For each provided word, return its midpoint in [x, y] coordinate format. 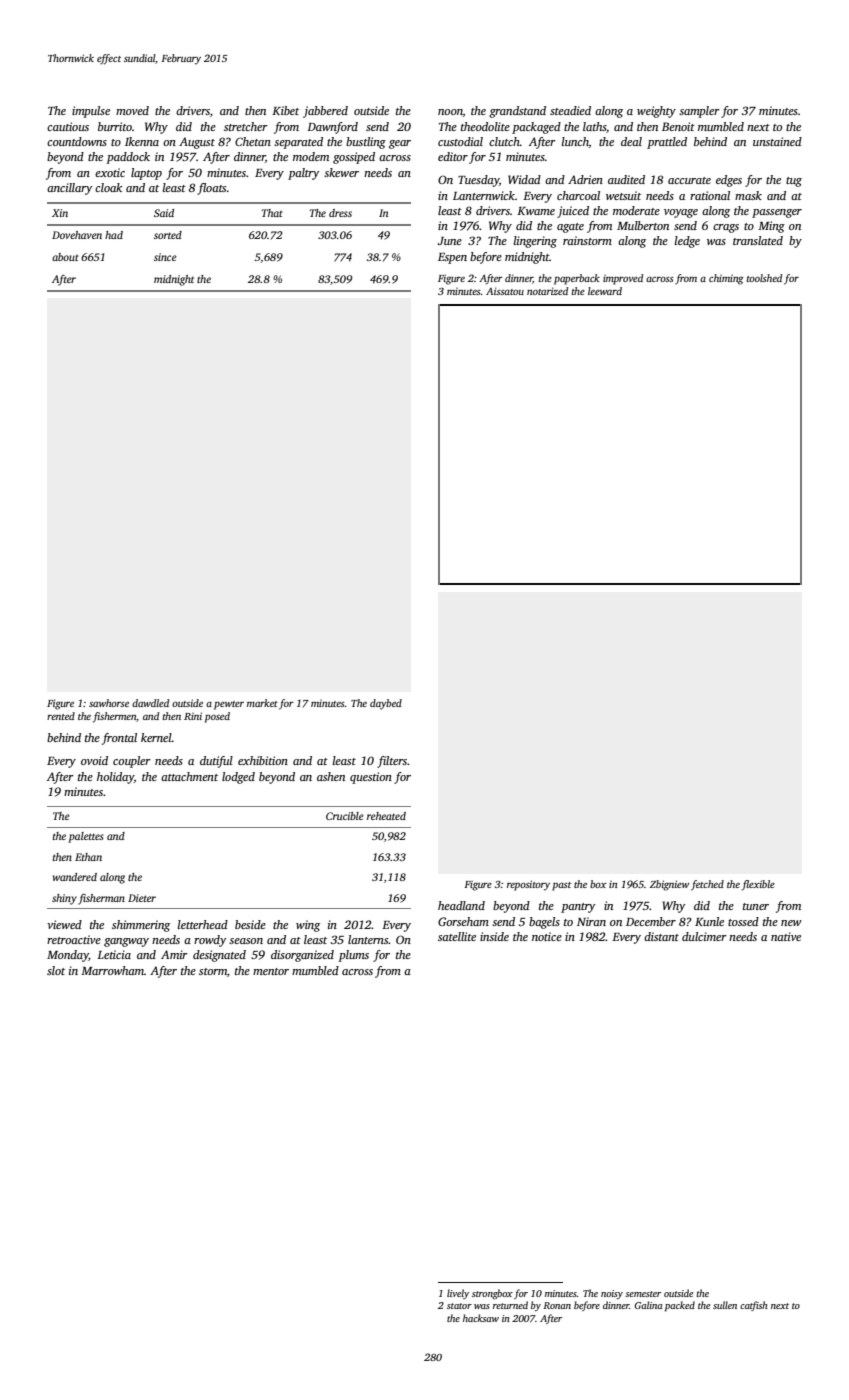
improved [623, 279]
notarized [547, 291]
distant [661, 936]
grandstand [517, 112]
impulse [91, 112]
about [65, 257]
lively [458, 1294]
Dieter [142, 898]
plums [353, 956]
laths [595, 127]
